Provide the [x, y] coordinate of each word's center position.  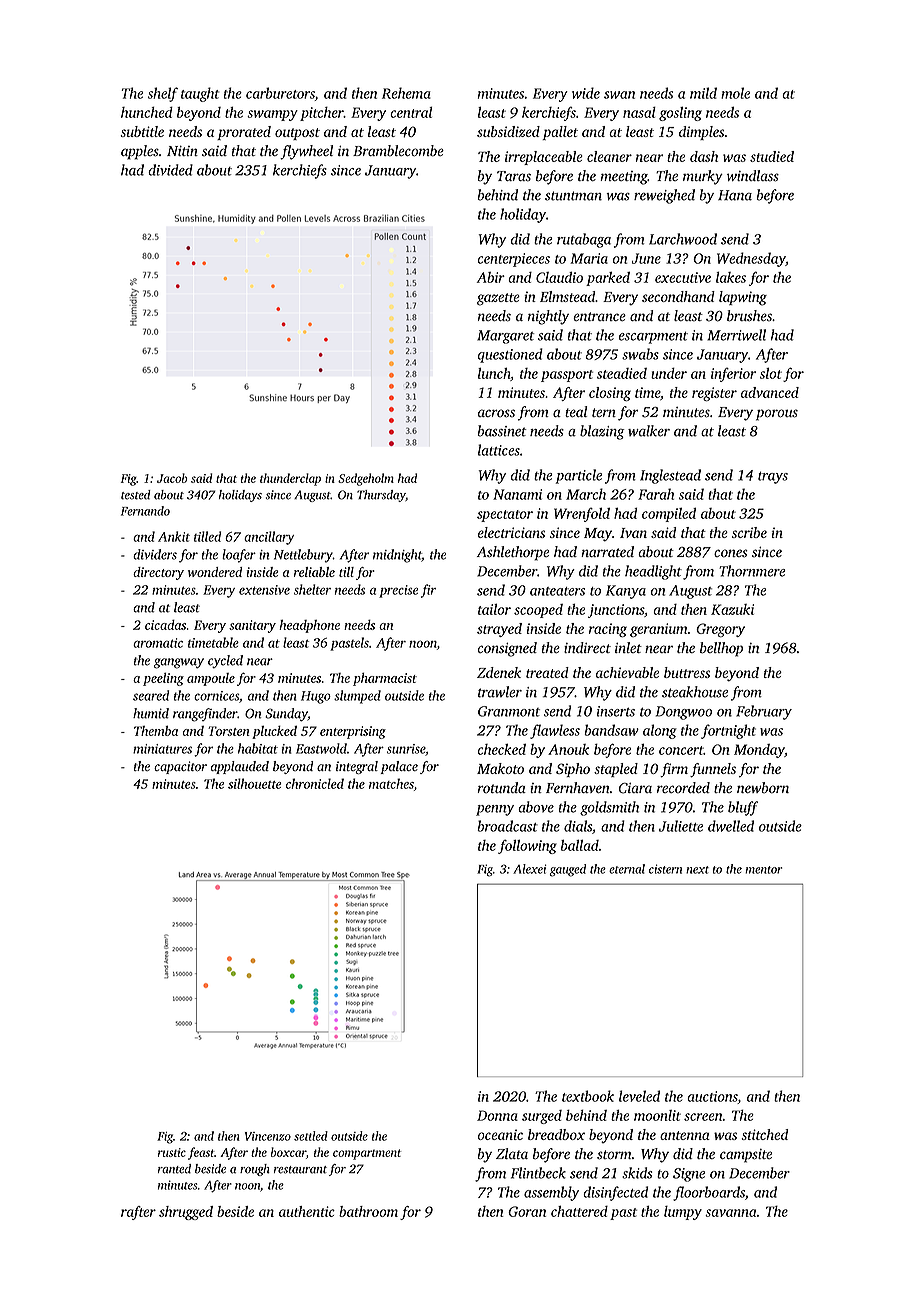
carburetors [280, 93]
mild [703, 93]
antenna [685, 1135]
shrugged [186, 1213]
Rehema [406, 93]
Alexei [530, 869]
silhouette [255, 783]
